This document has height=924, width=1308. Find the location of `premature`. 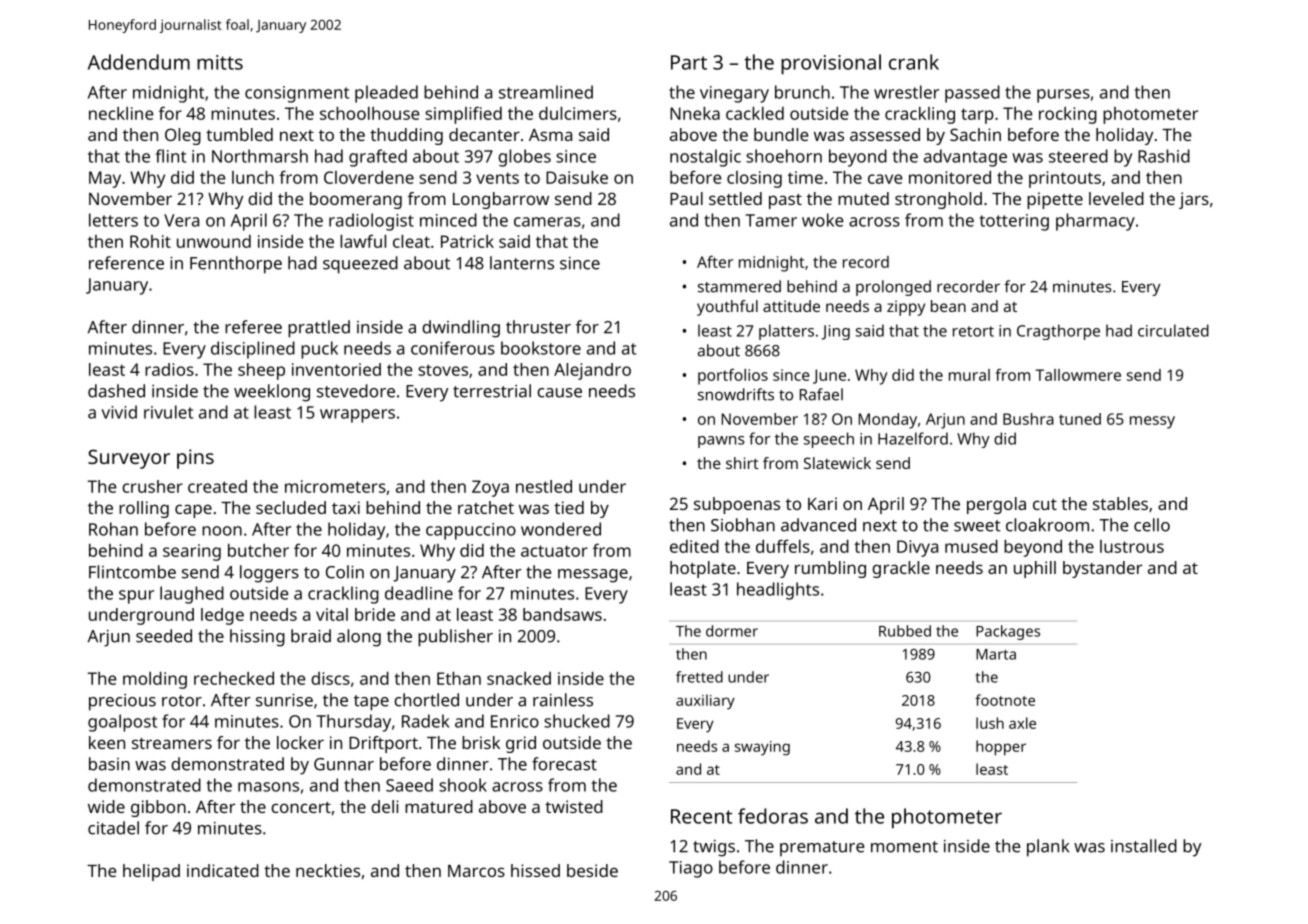

premature is located at coordinates (822, 849).
